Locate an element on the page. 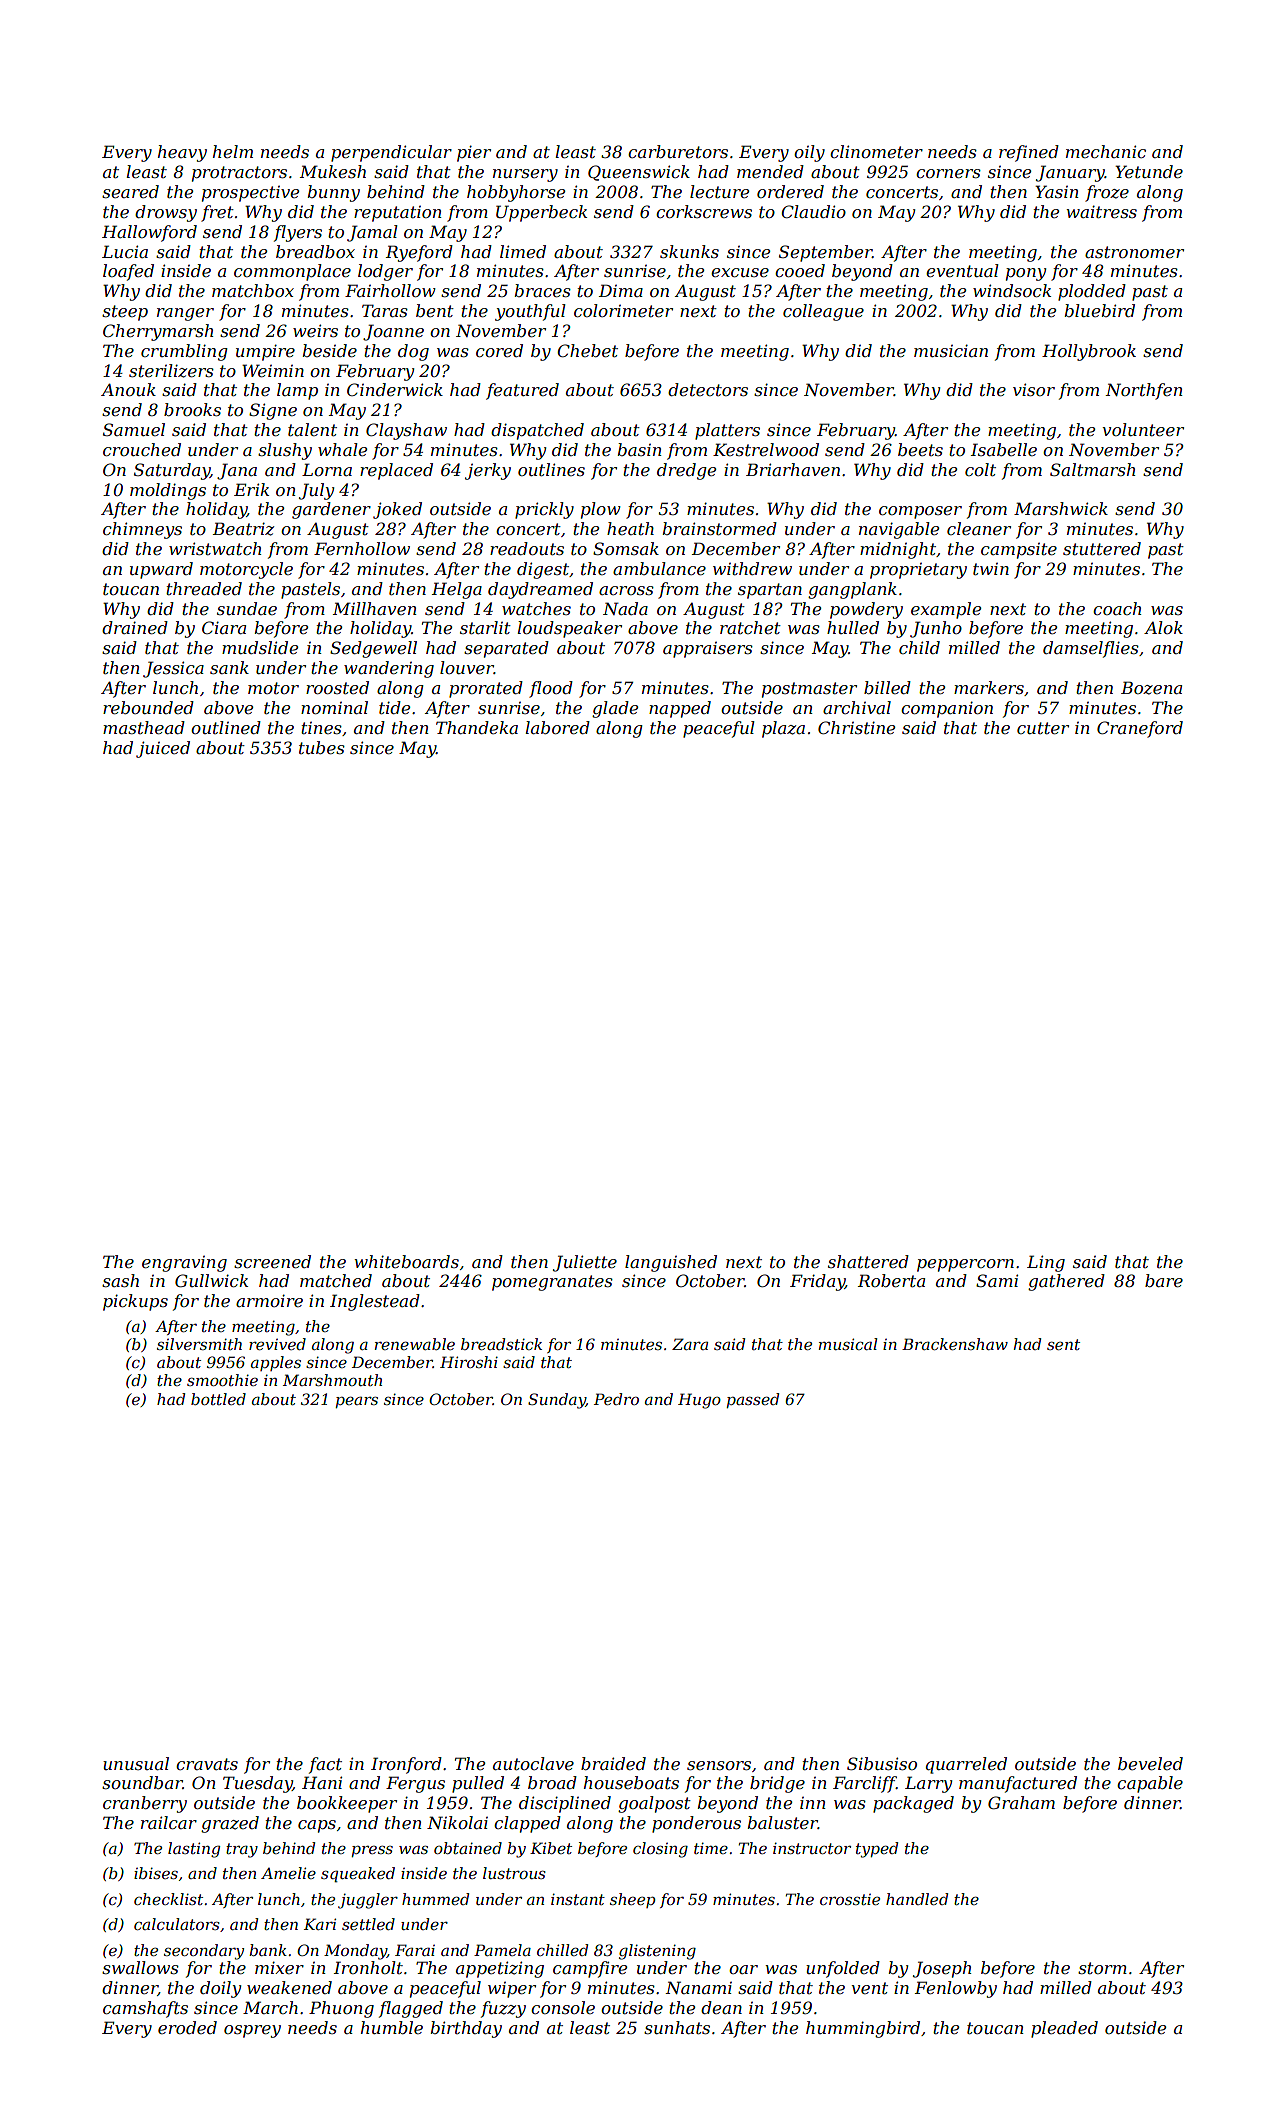 The image size is (1286, 2118). bare is located at coordinates (1164, 1280).
